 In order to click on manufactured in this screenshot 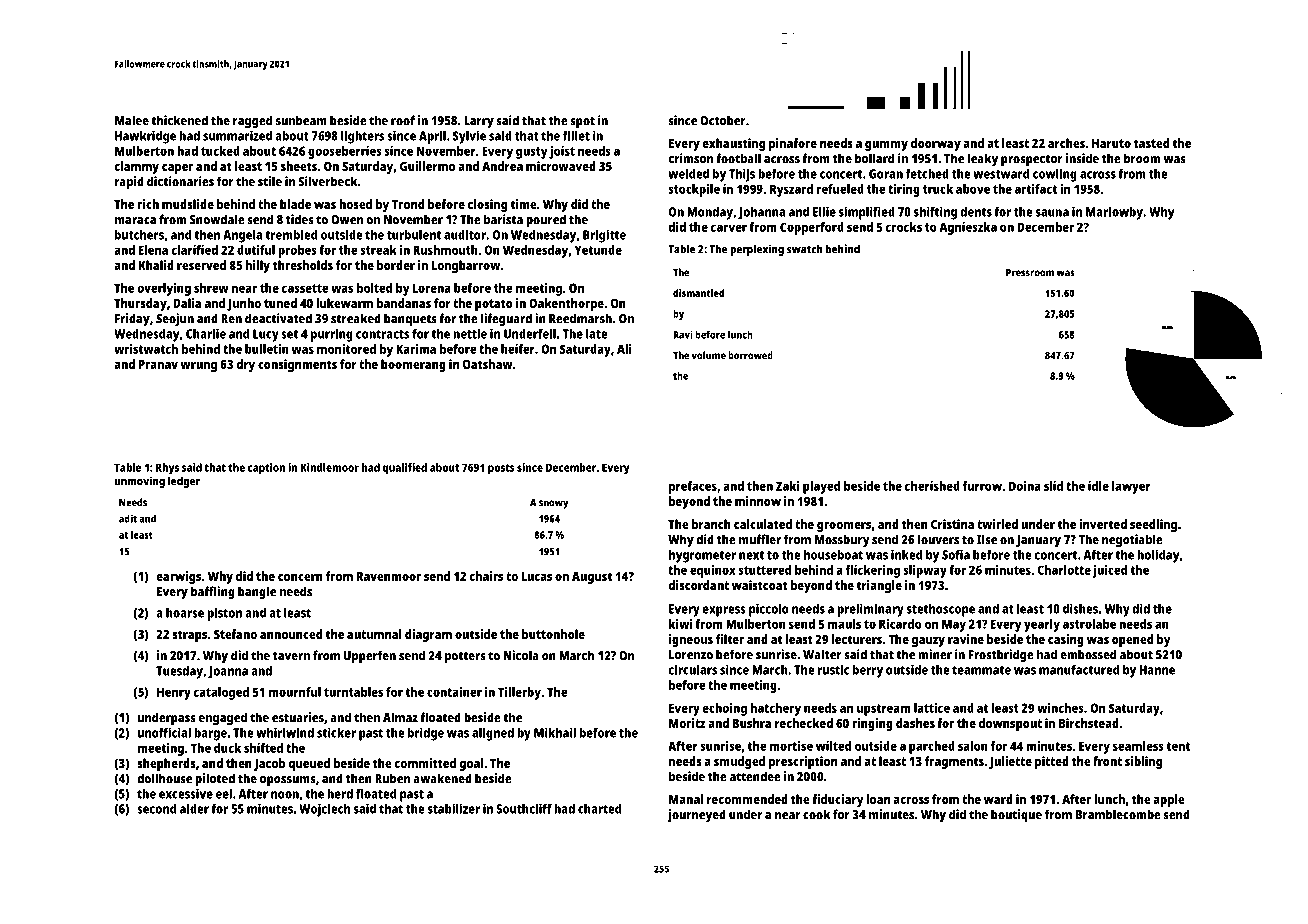, I will do `click(1079, 670)`.
